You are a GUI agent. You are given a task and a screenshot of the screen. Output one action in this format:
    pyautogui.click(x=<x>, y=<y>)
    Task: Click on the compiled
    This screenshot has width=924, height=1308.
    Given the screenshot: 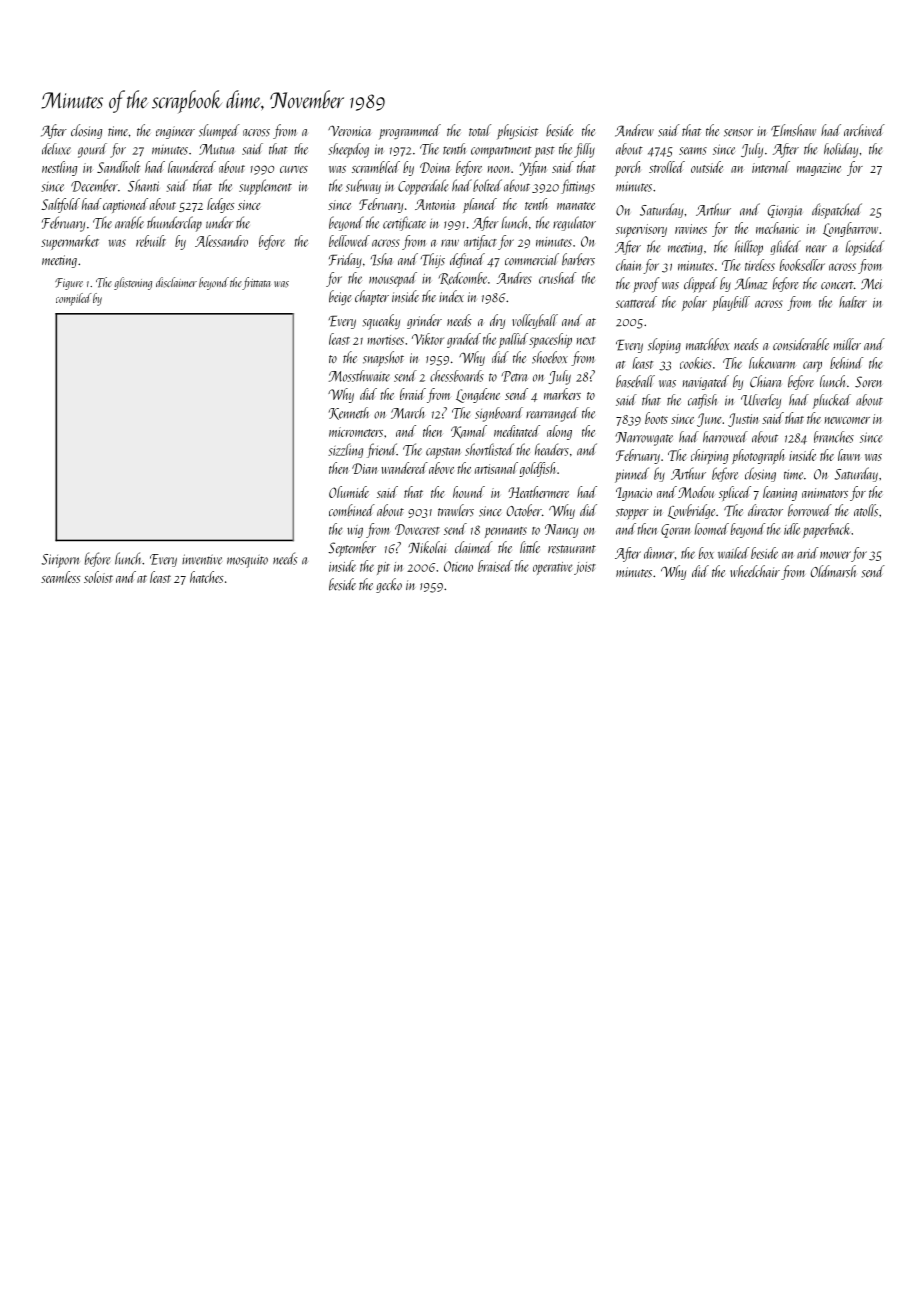 What is the action you would take?
    pyautogui.click(x=74, y=299)
